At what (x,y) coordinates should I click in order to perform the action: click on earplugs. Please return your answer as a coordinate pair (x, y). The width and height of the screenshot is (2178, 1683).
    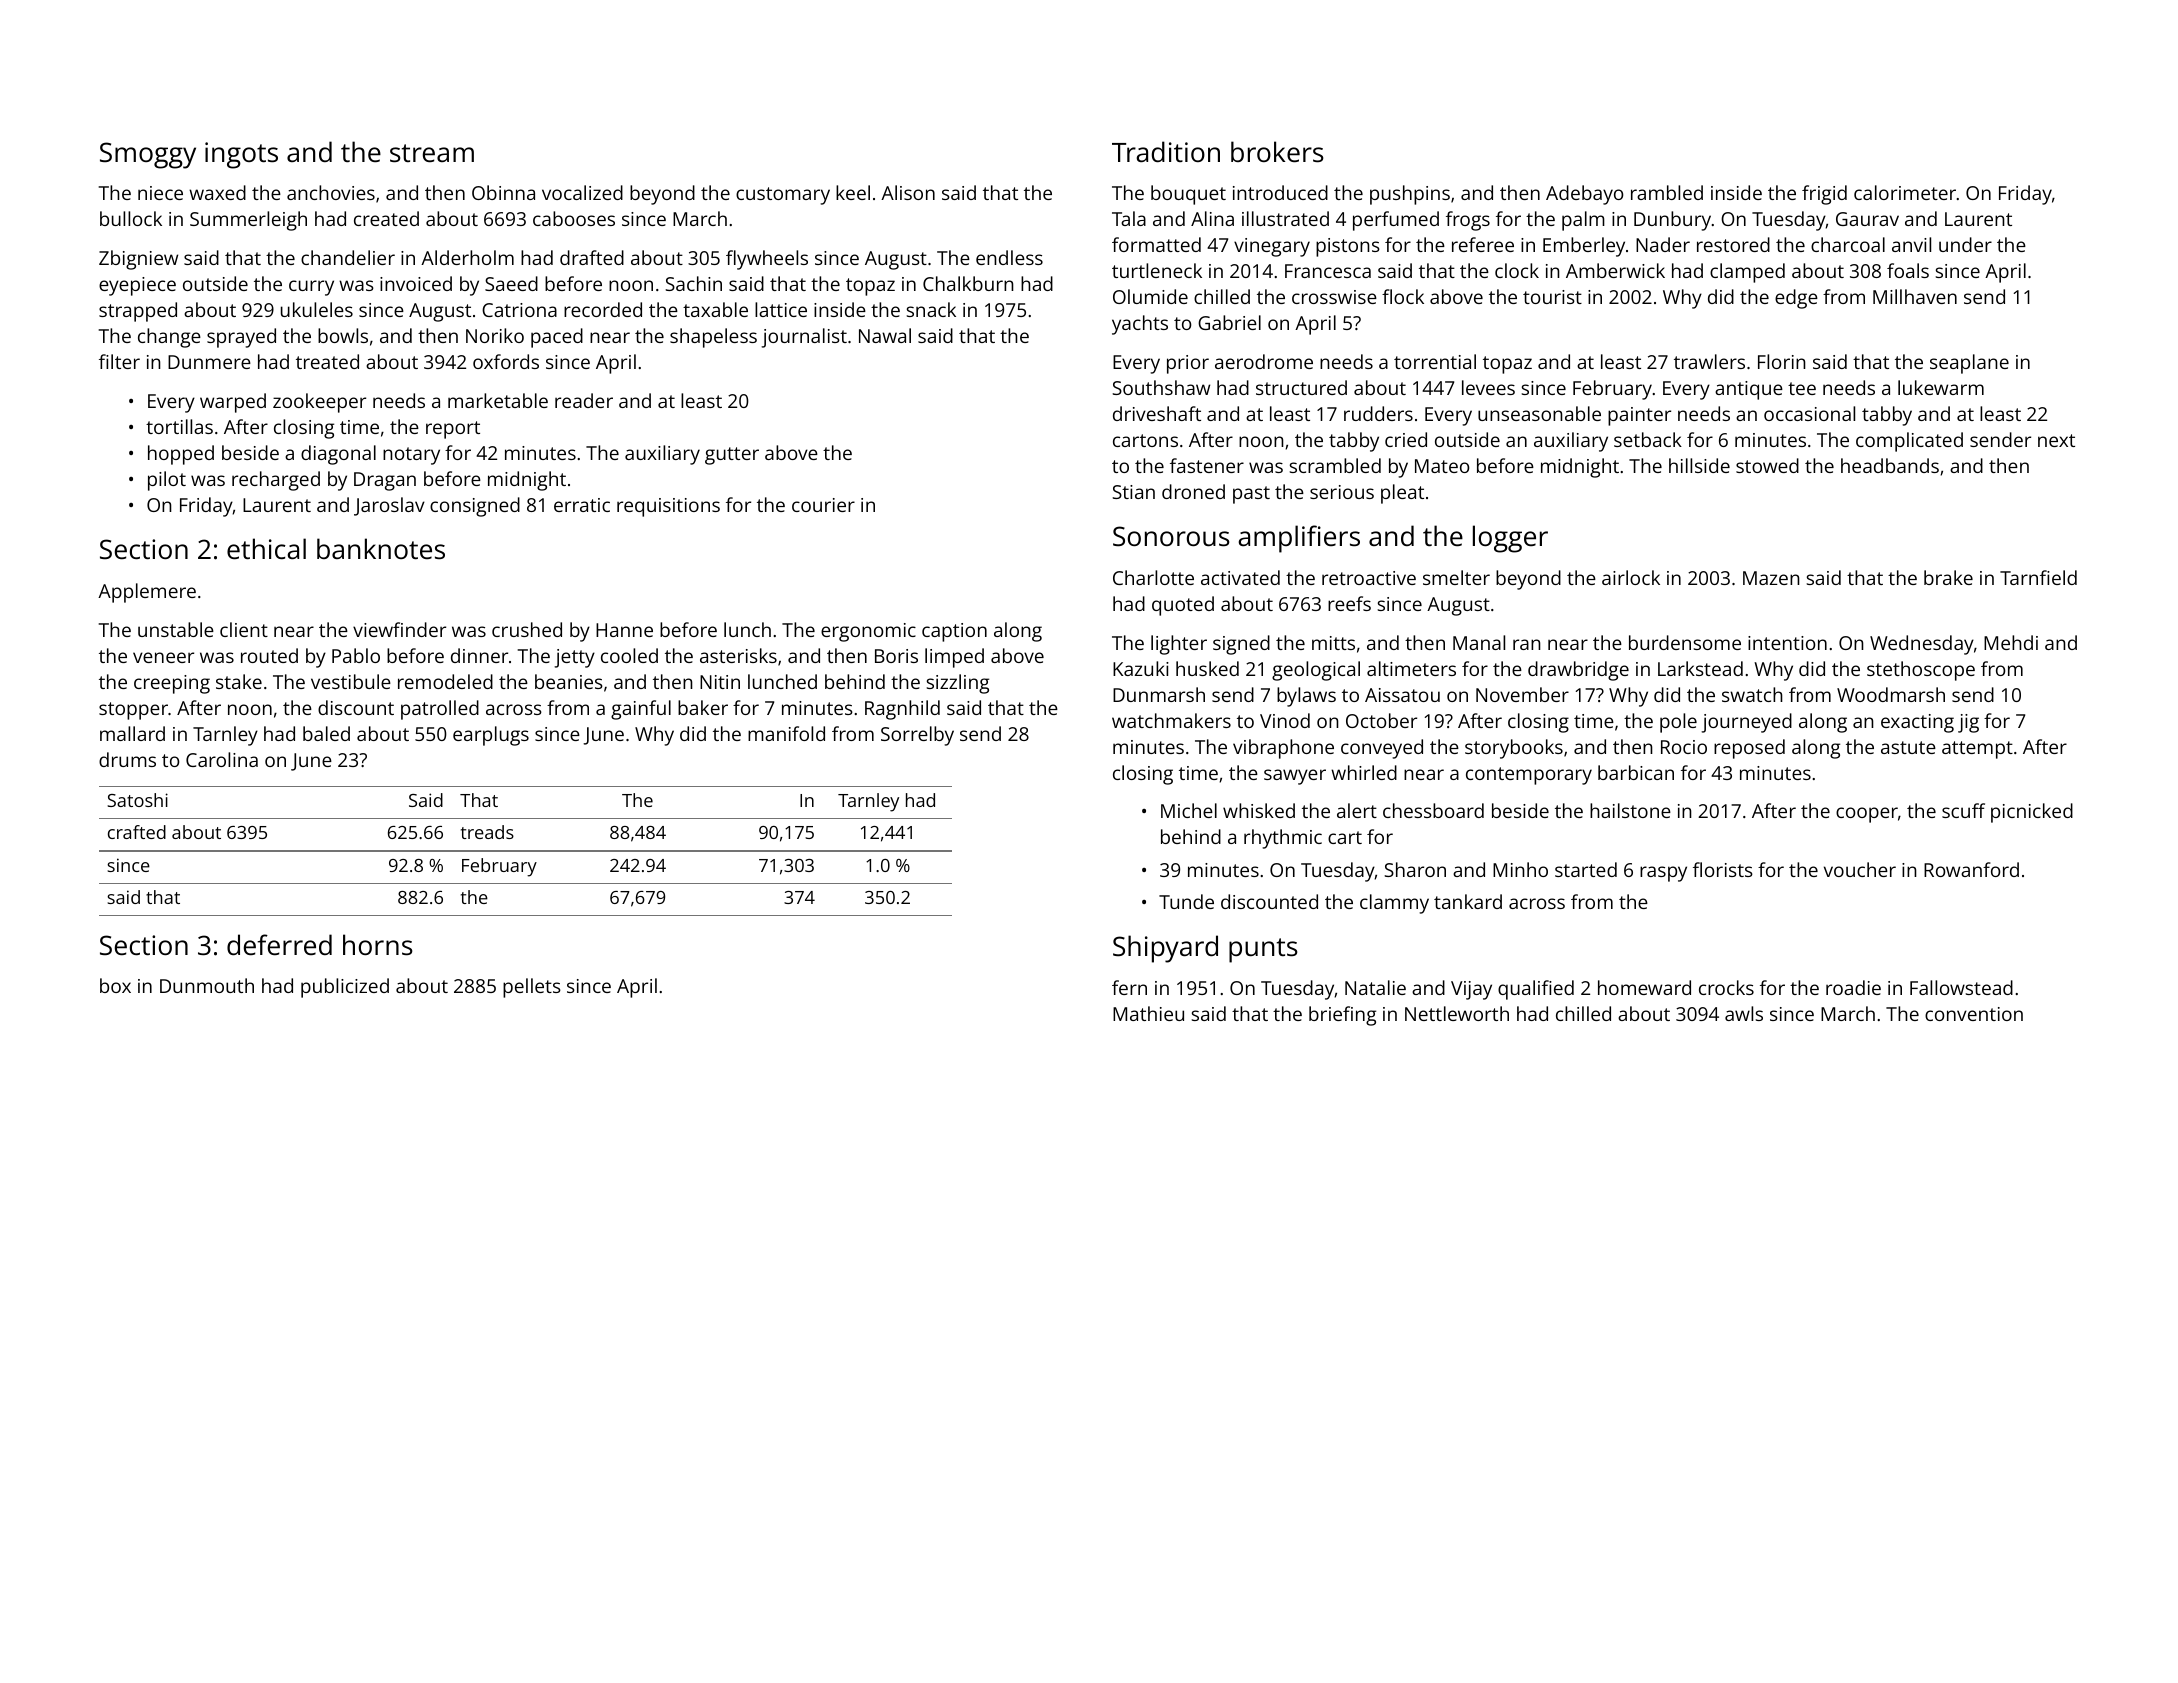
    Looking at the image, I should click on (491, 736).
